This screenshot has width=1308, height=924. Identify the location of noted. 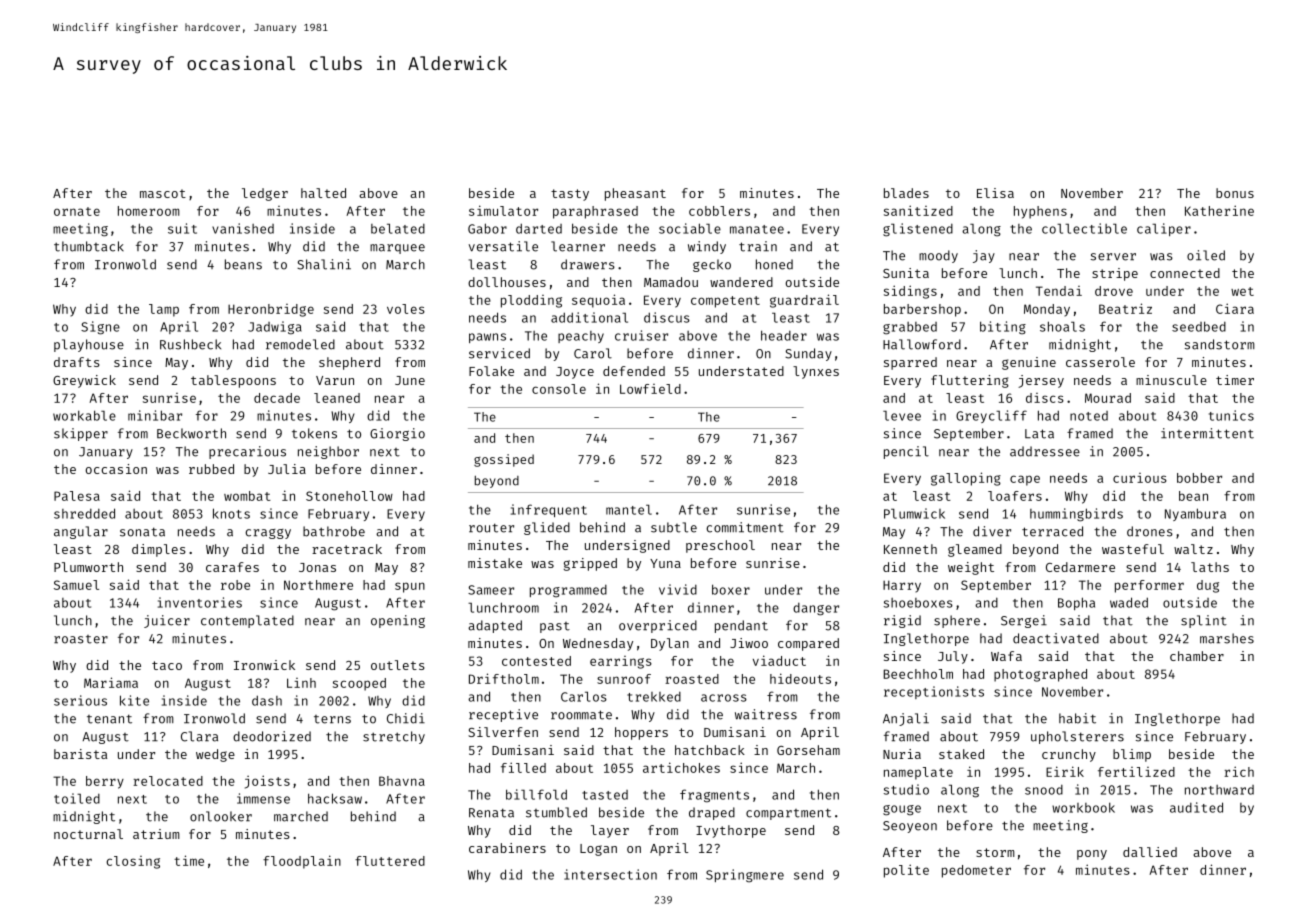
(1089, 416).
